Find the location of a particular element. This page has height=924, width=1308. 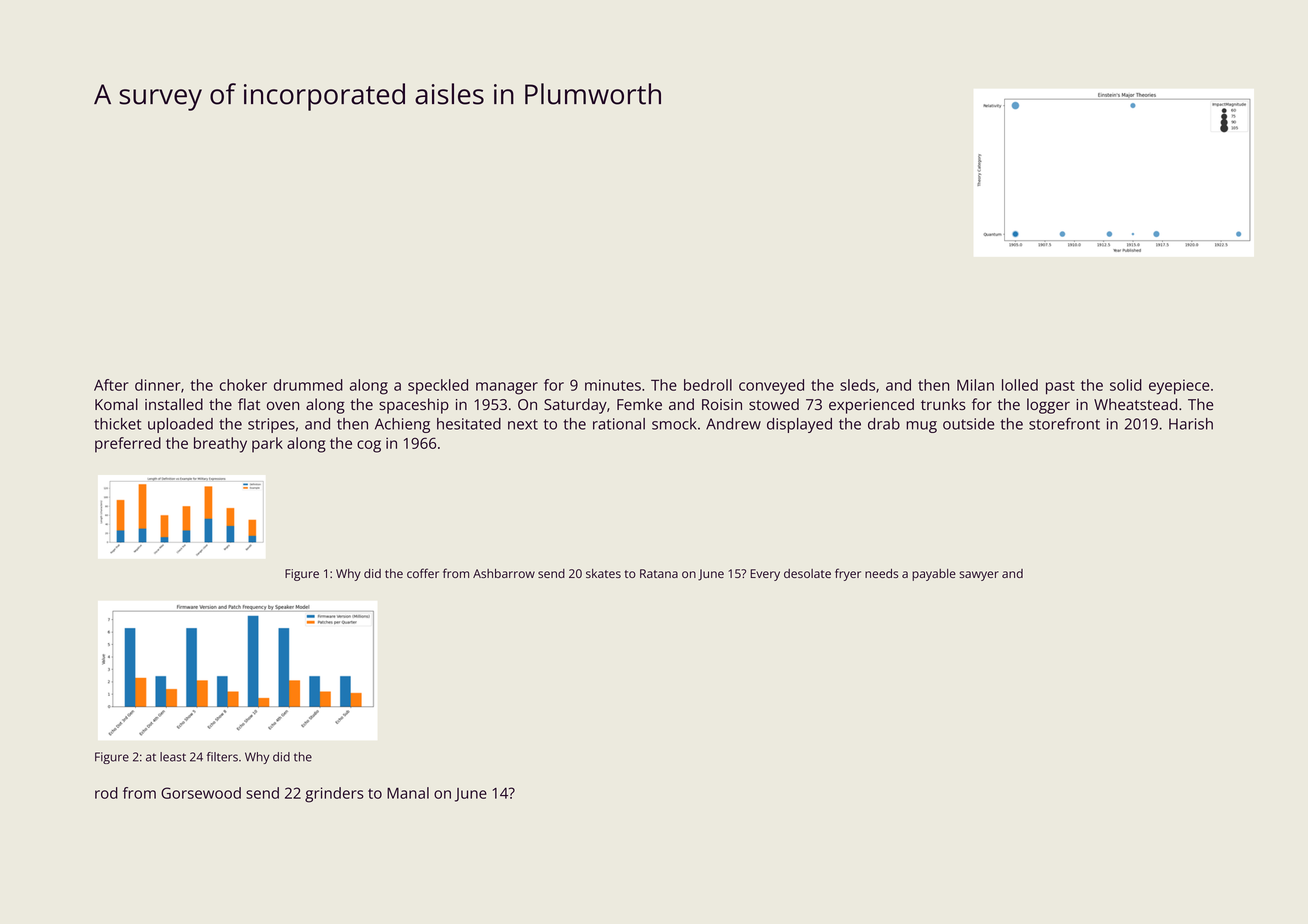

After is located at coordinates (111, 385).
